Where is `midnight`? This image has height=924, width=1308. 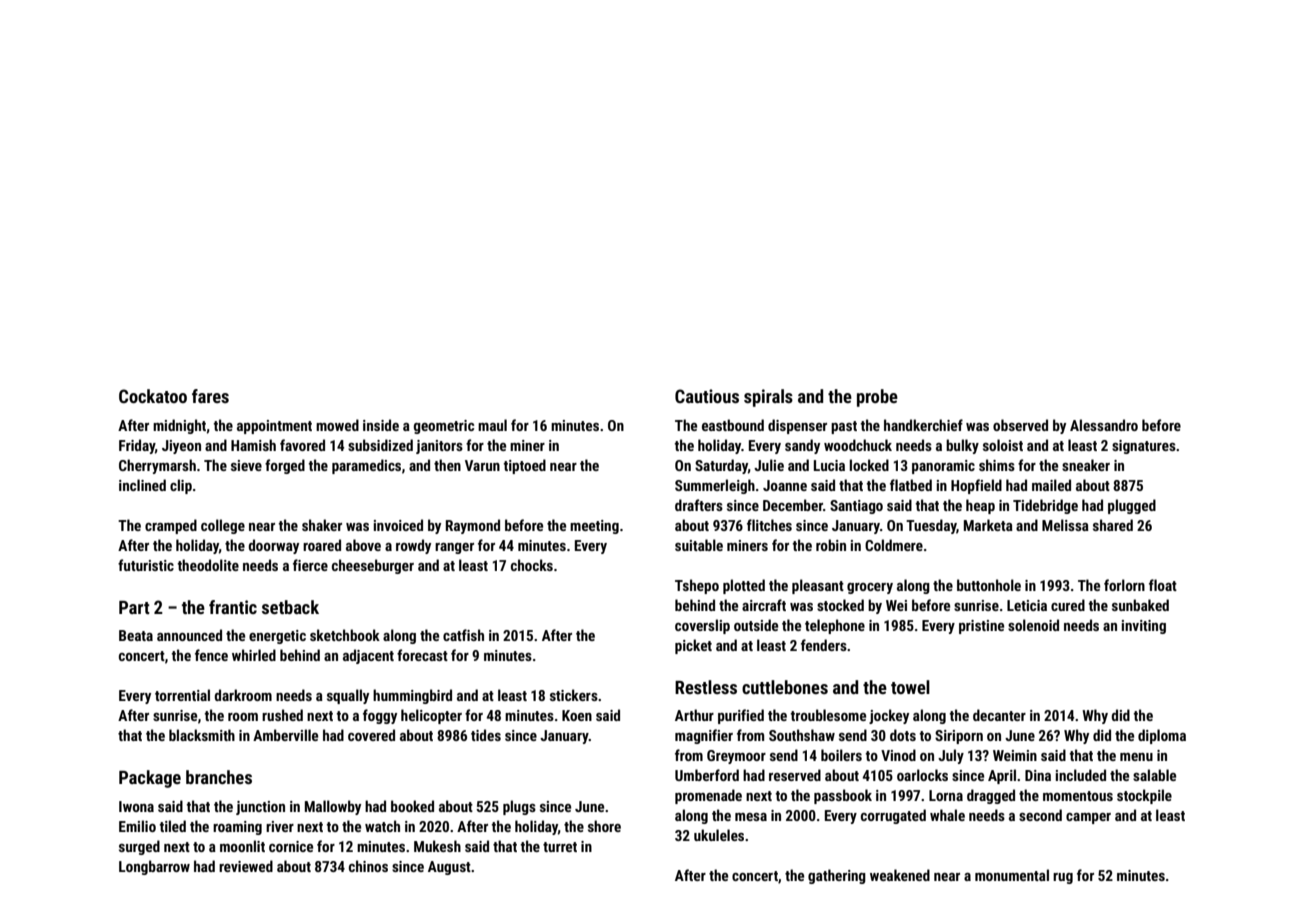
midnight is located at coordinates (179, 426).
